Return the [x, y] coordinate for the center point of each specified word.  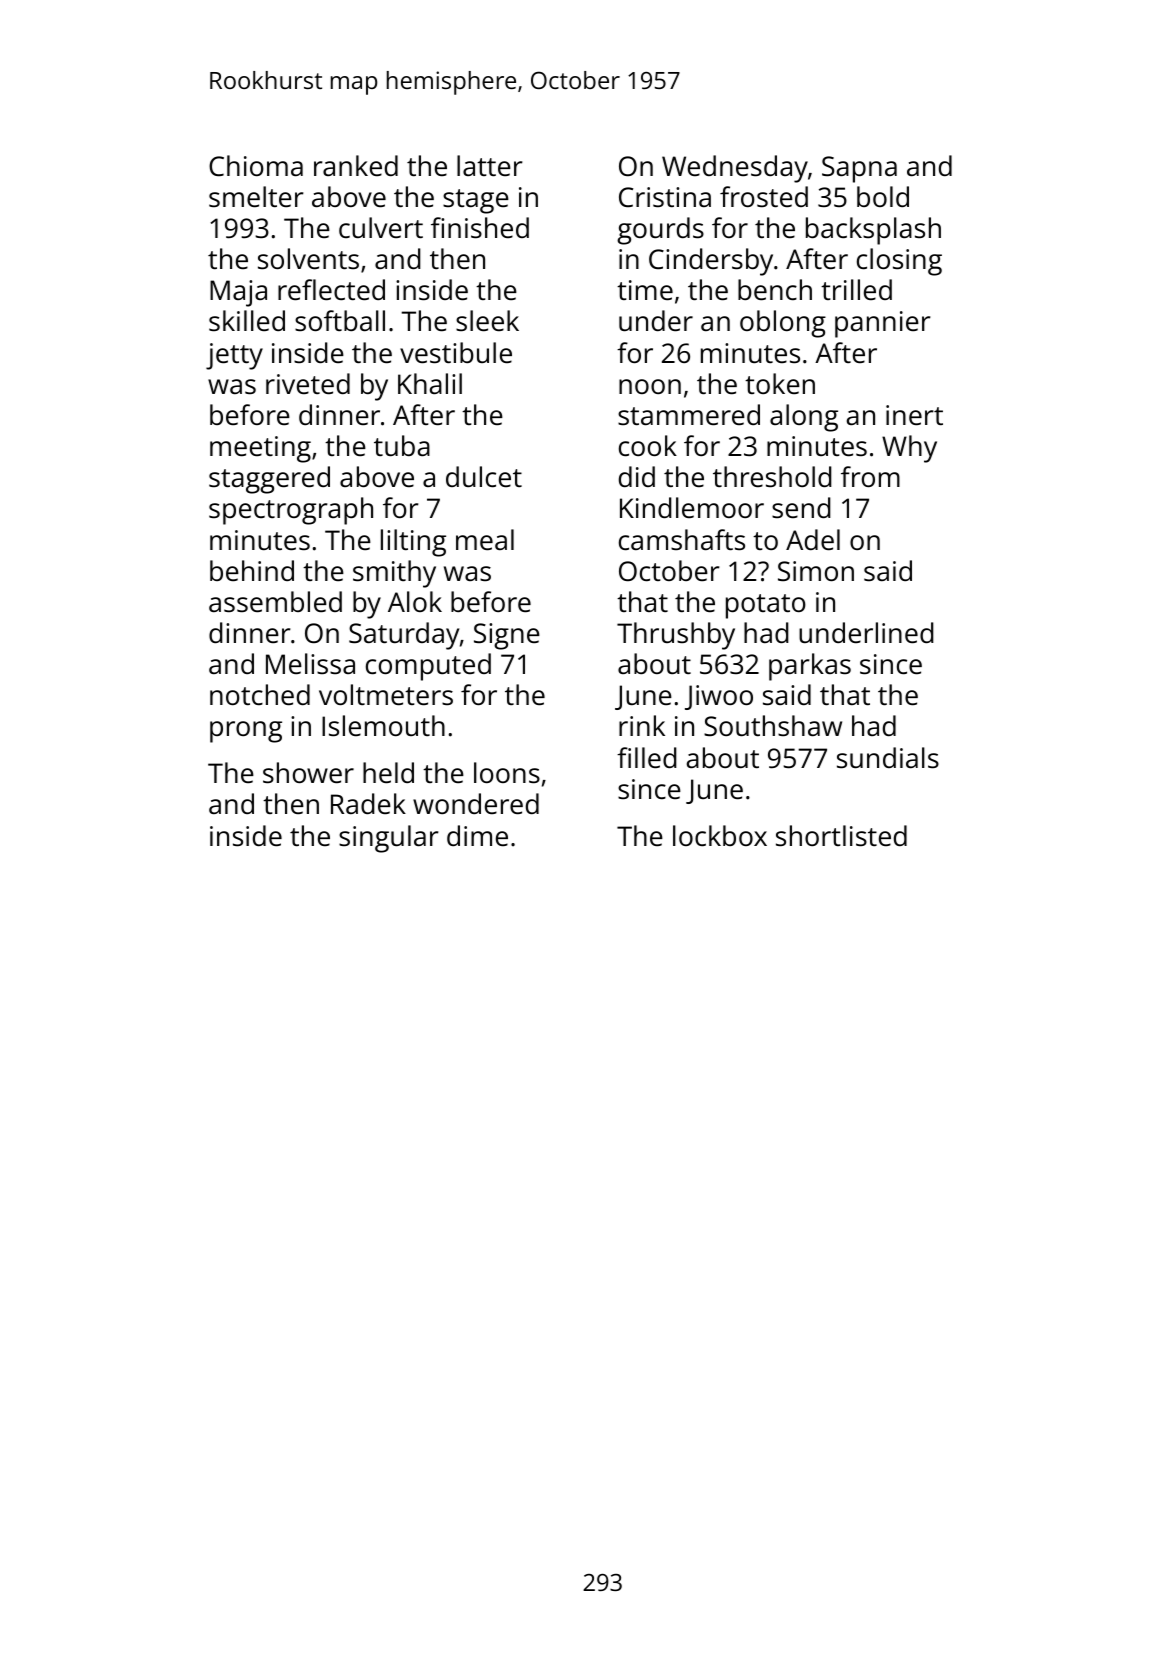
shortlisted [841, 836]
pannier [883, 324]
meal [485, 540]
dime [477, 835]
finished [480, 228]
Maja [238, 293]
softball [340, 320]
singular [389, 839]
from [870, 476]
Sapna [859, 169]
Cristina [665, 197]
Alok [415, 601]
